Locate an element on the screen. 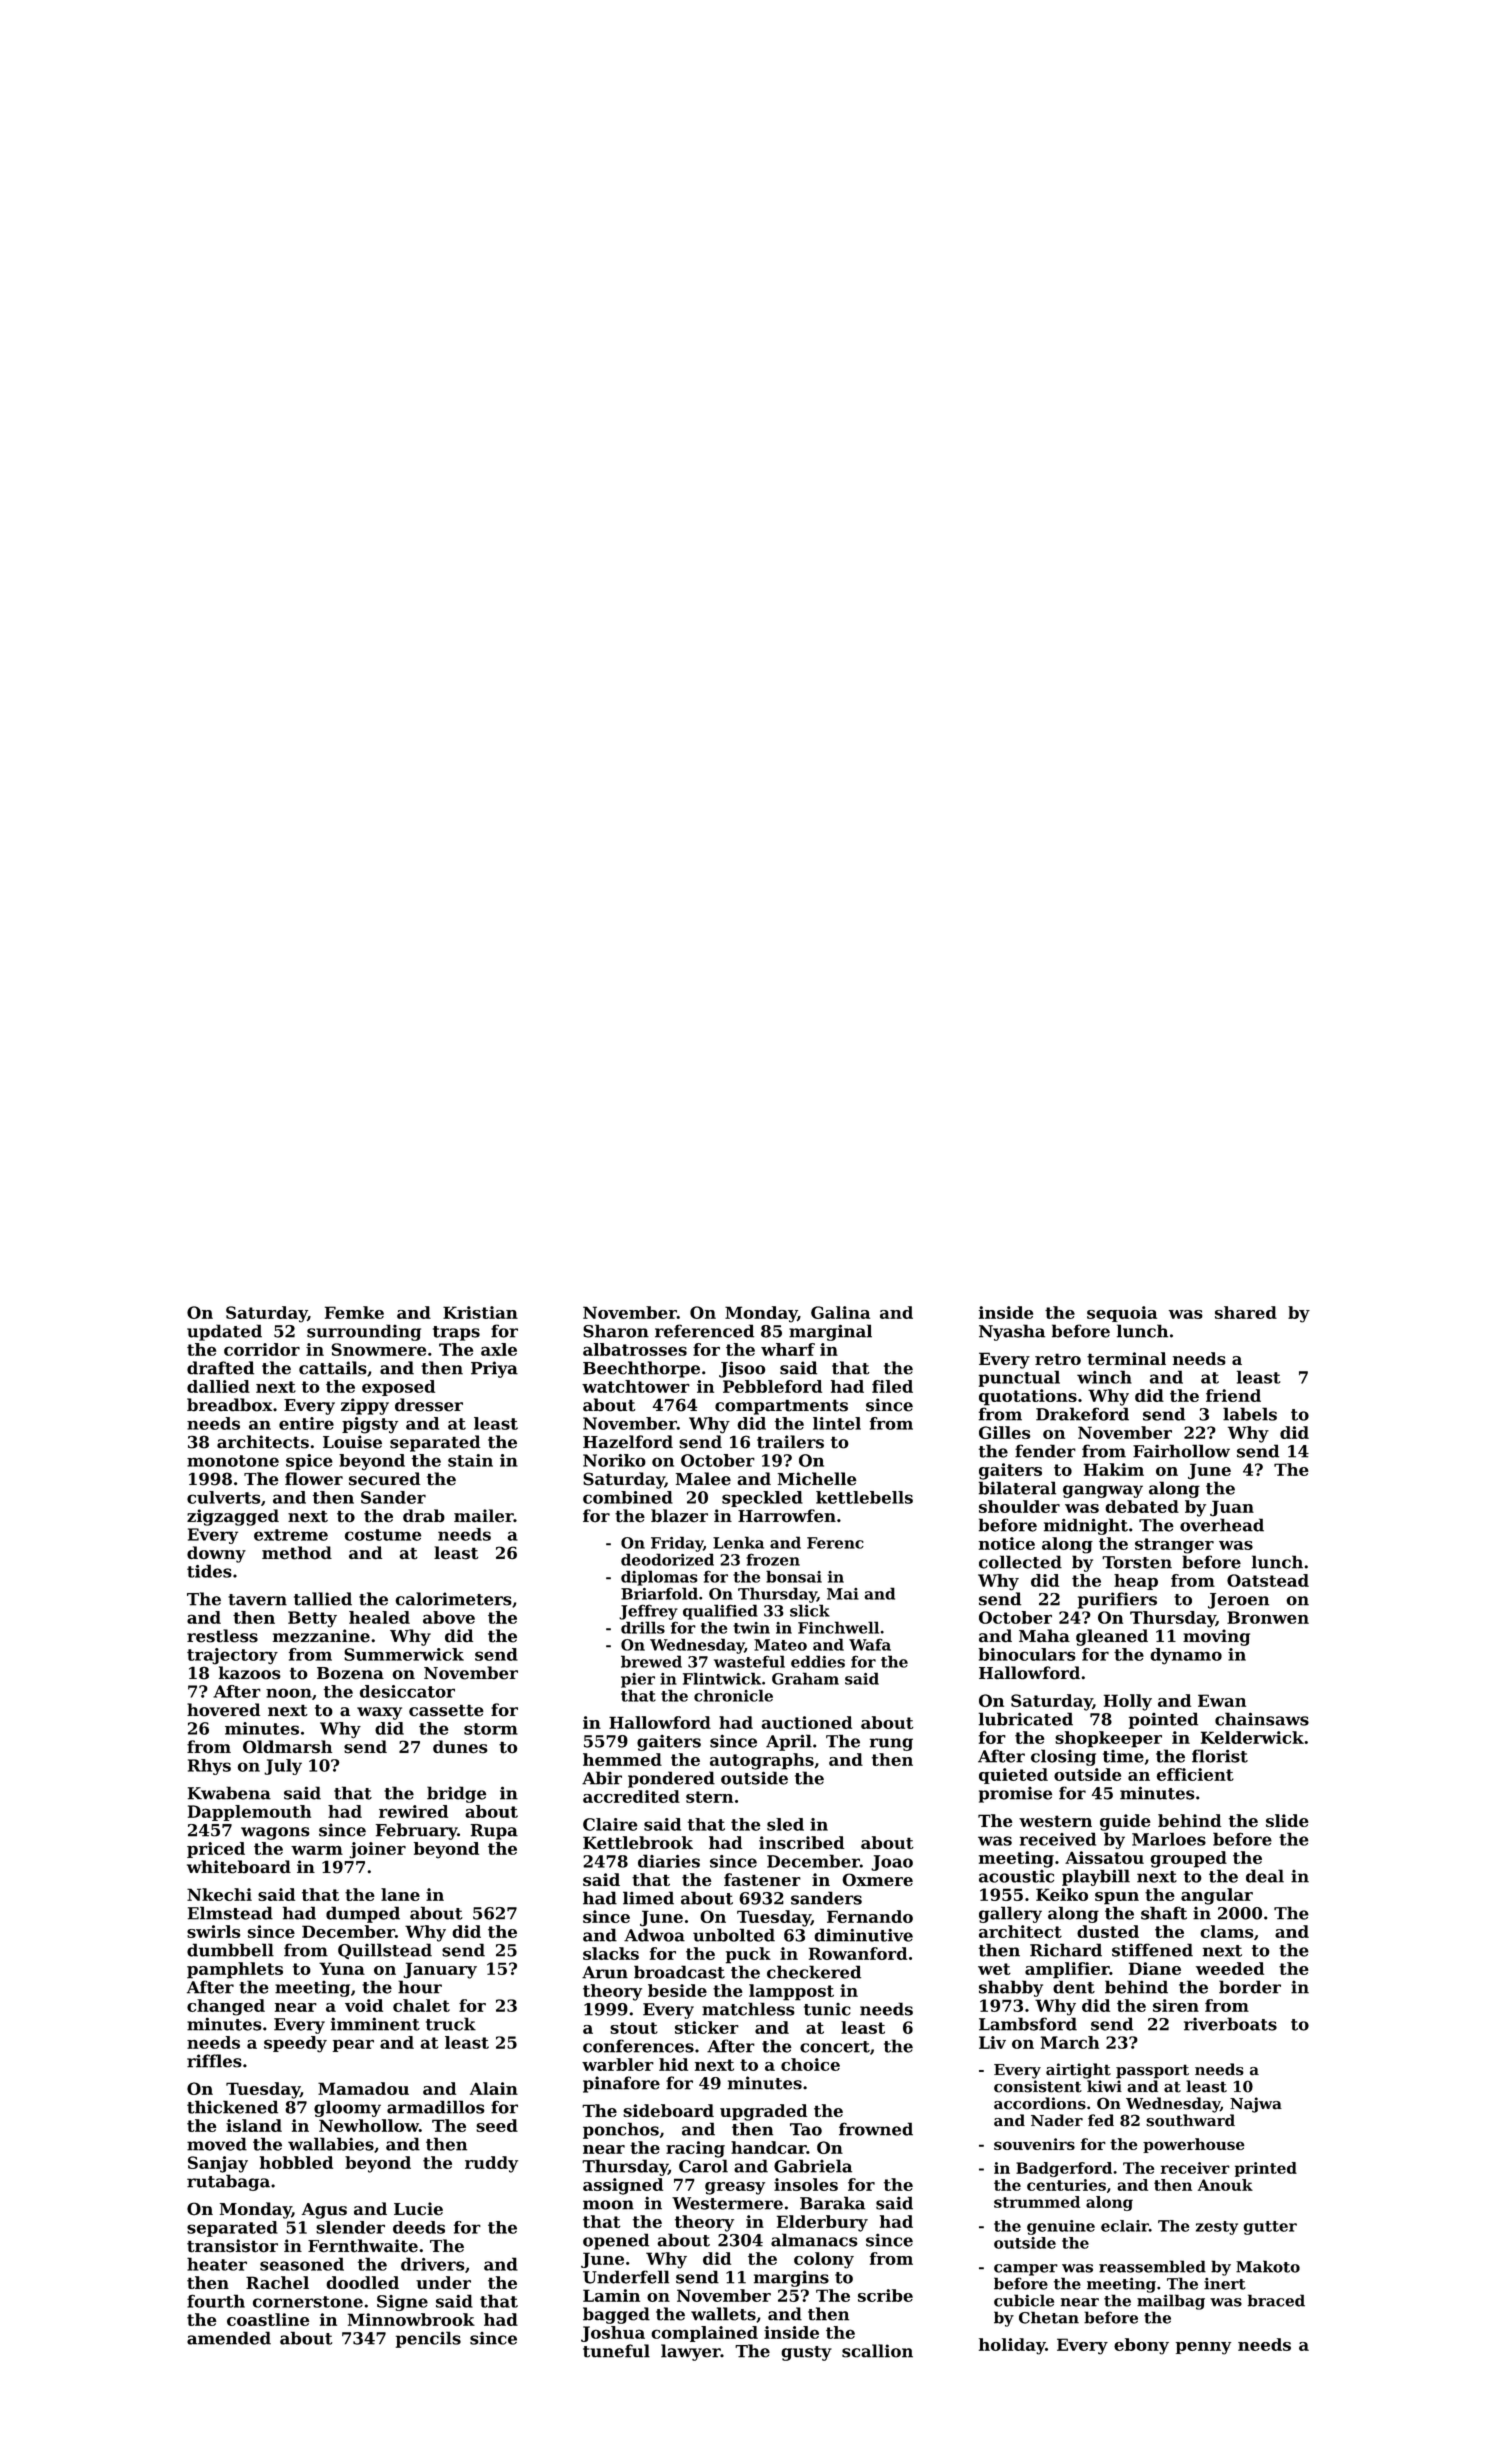 Image resolution: width=1496 pixels, height=2464 pixels. debated is located at coordinates (1142, 1506).
